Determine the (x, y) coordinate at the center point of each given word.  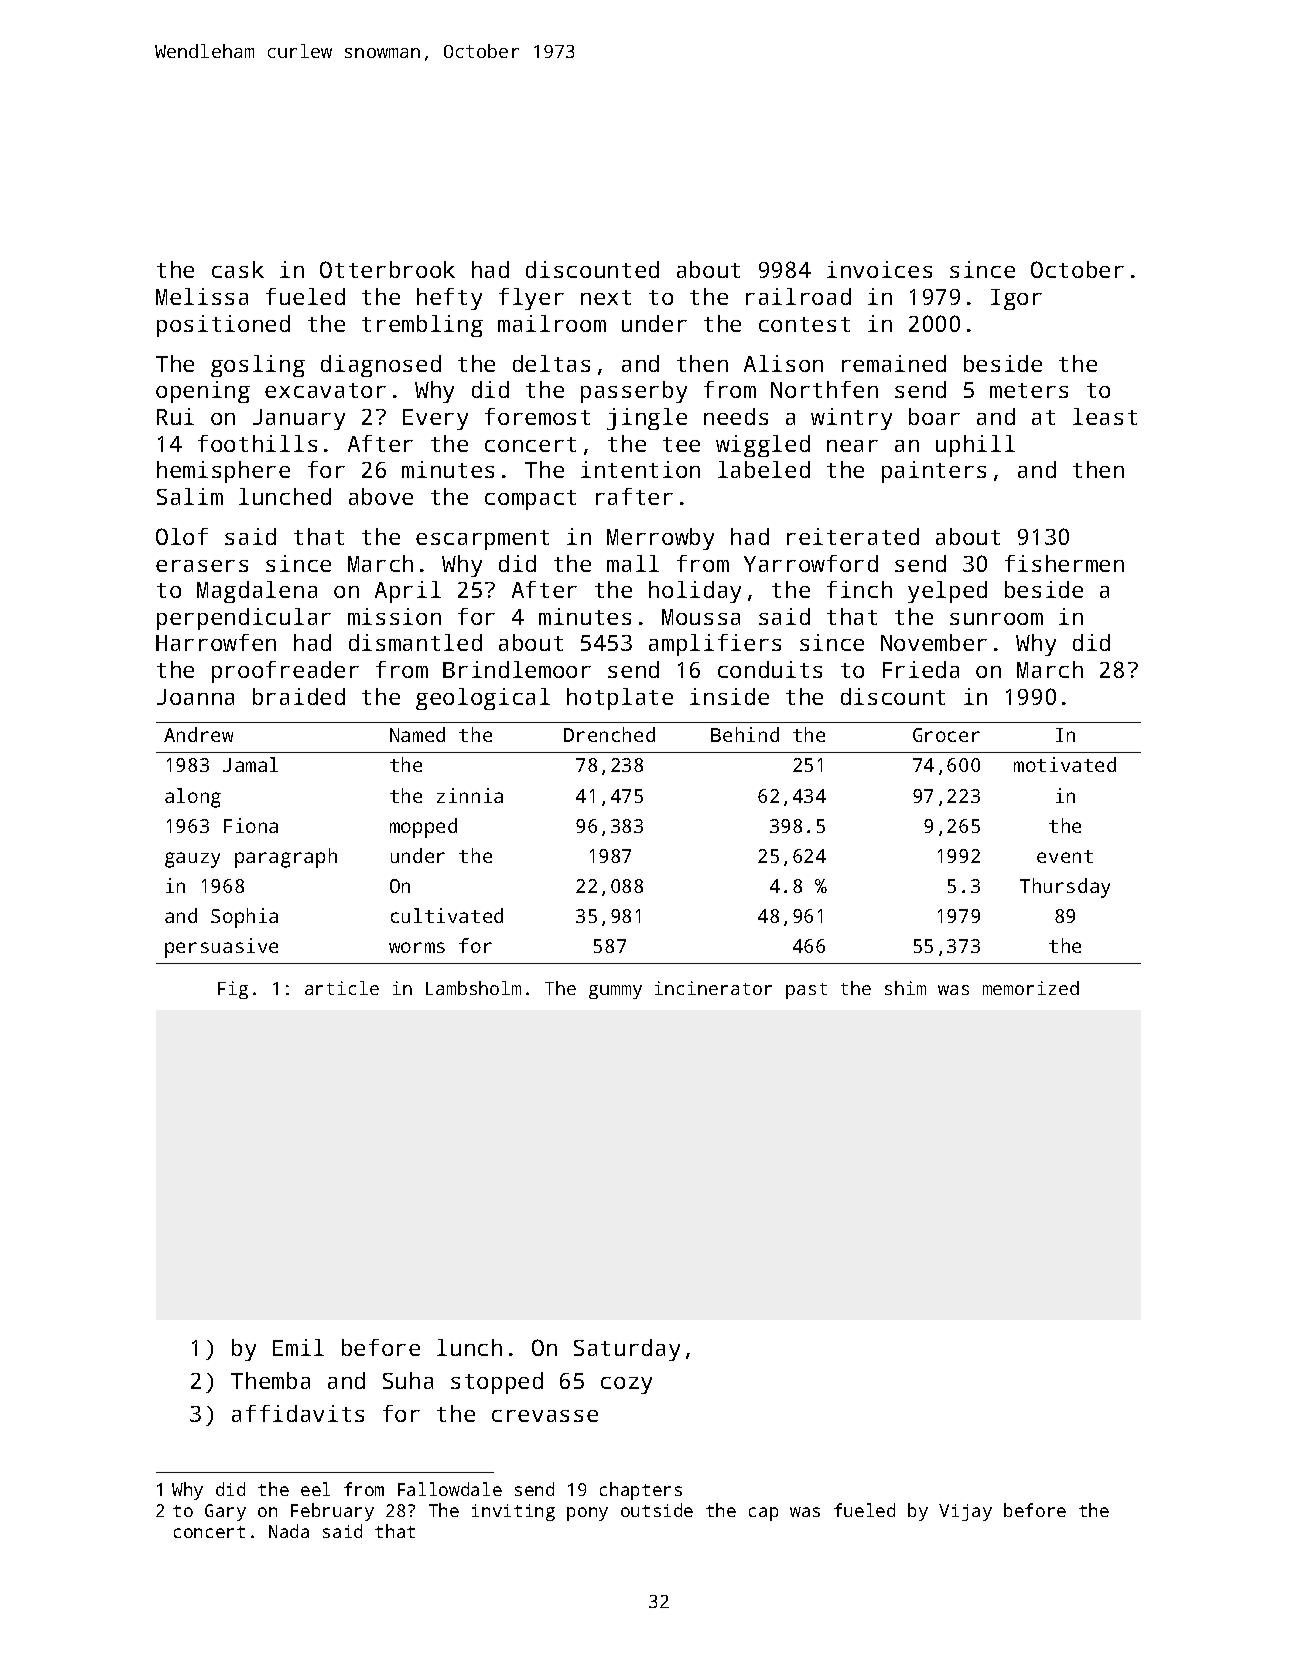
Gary (225, 1512)
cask (238, 269)
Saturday (627, 1350)
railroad (798, 296)
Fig (233, 990)
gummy (615, 992)
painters (934, 472)
